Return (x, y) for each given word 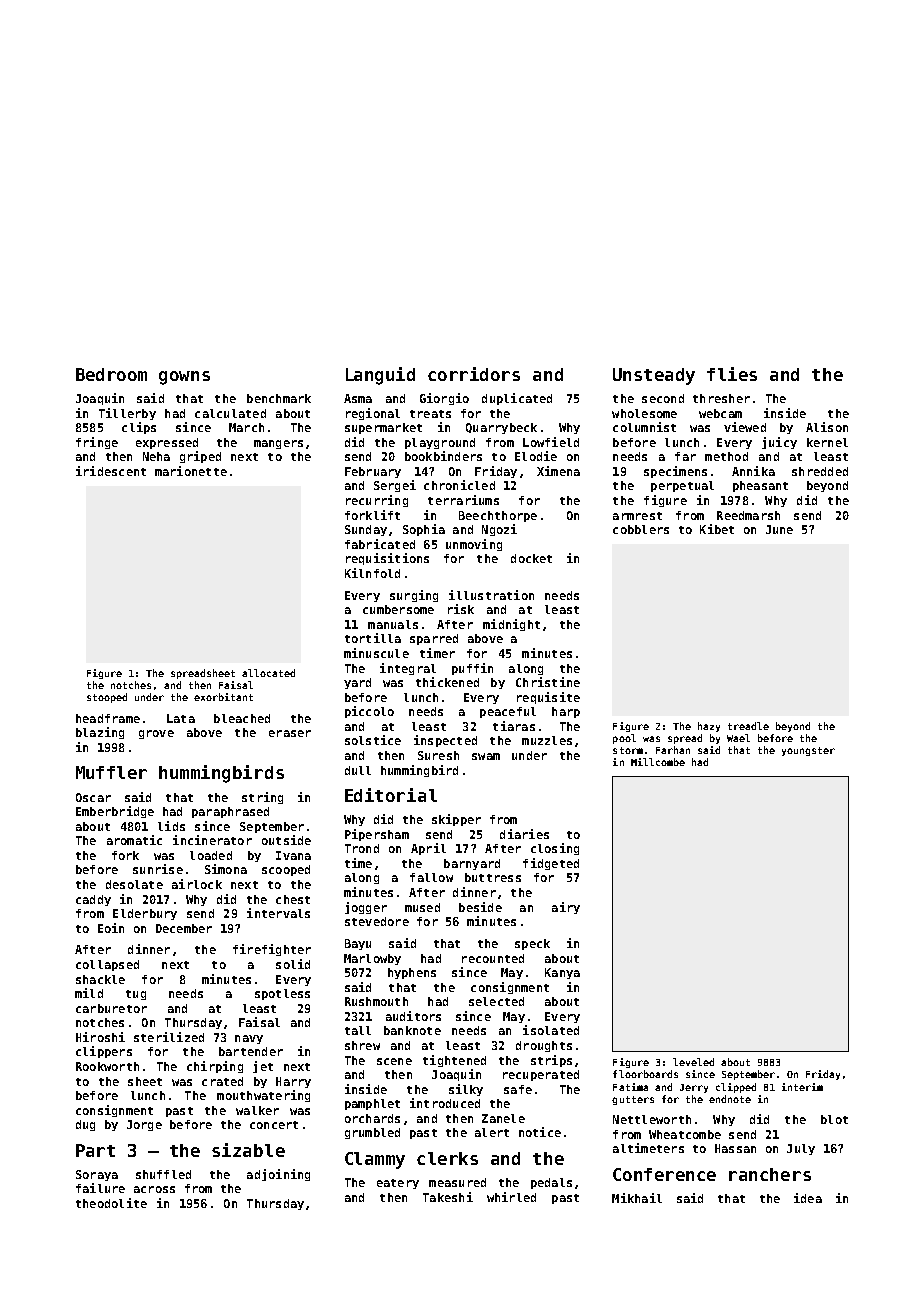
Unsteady (654, 376)
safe (518, 1089)
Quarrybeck (501, 428)
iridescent (111, 471)
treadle (748, 726)
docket (531, 558)
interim (802, 1087)
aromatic (134, 840)
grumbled (372, 1133)
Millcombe (658, 762)
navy (249, 1039)
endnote (730, 1099)
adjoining (278, 1175)
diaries (524, 834)
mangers (278, 444)
